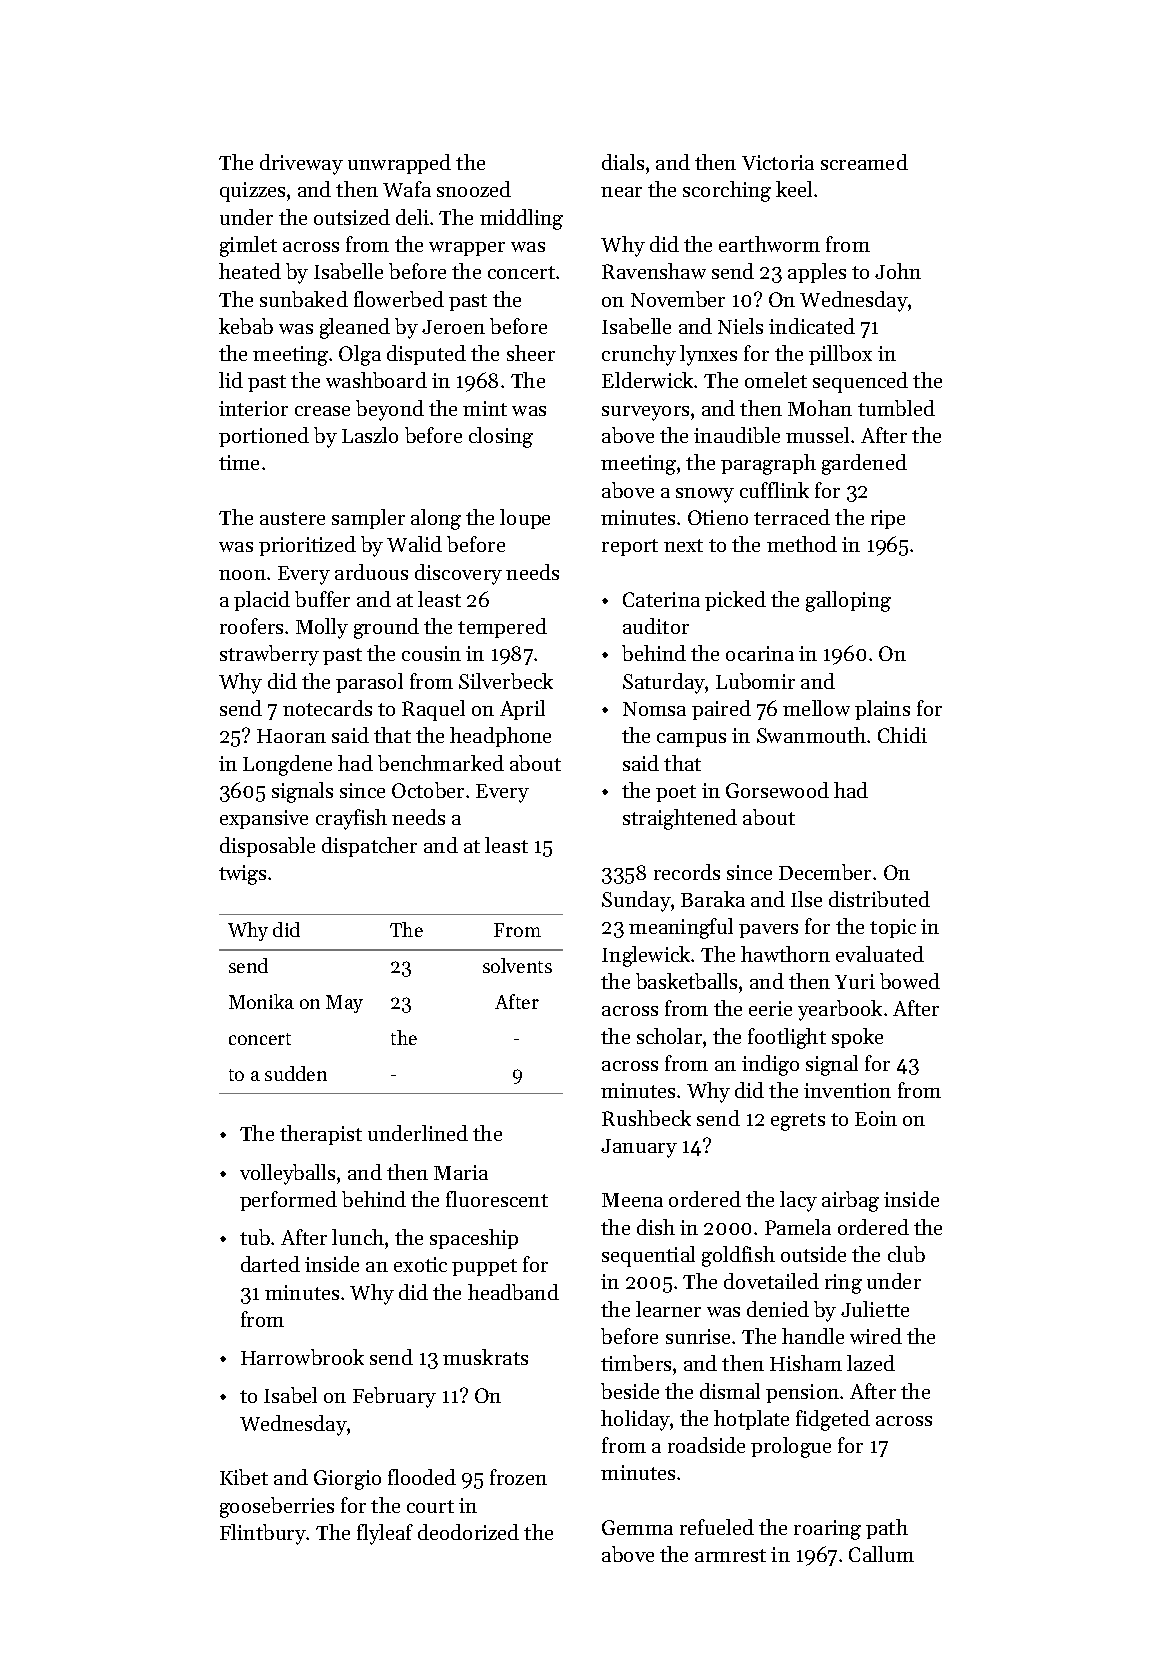 This document has height=1654, width=1165. What do you see at coordinates (301, 164) in the document?
I see `driveway` at bounding box center [301, 164].
